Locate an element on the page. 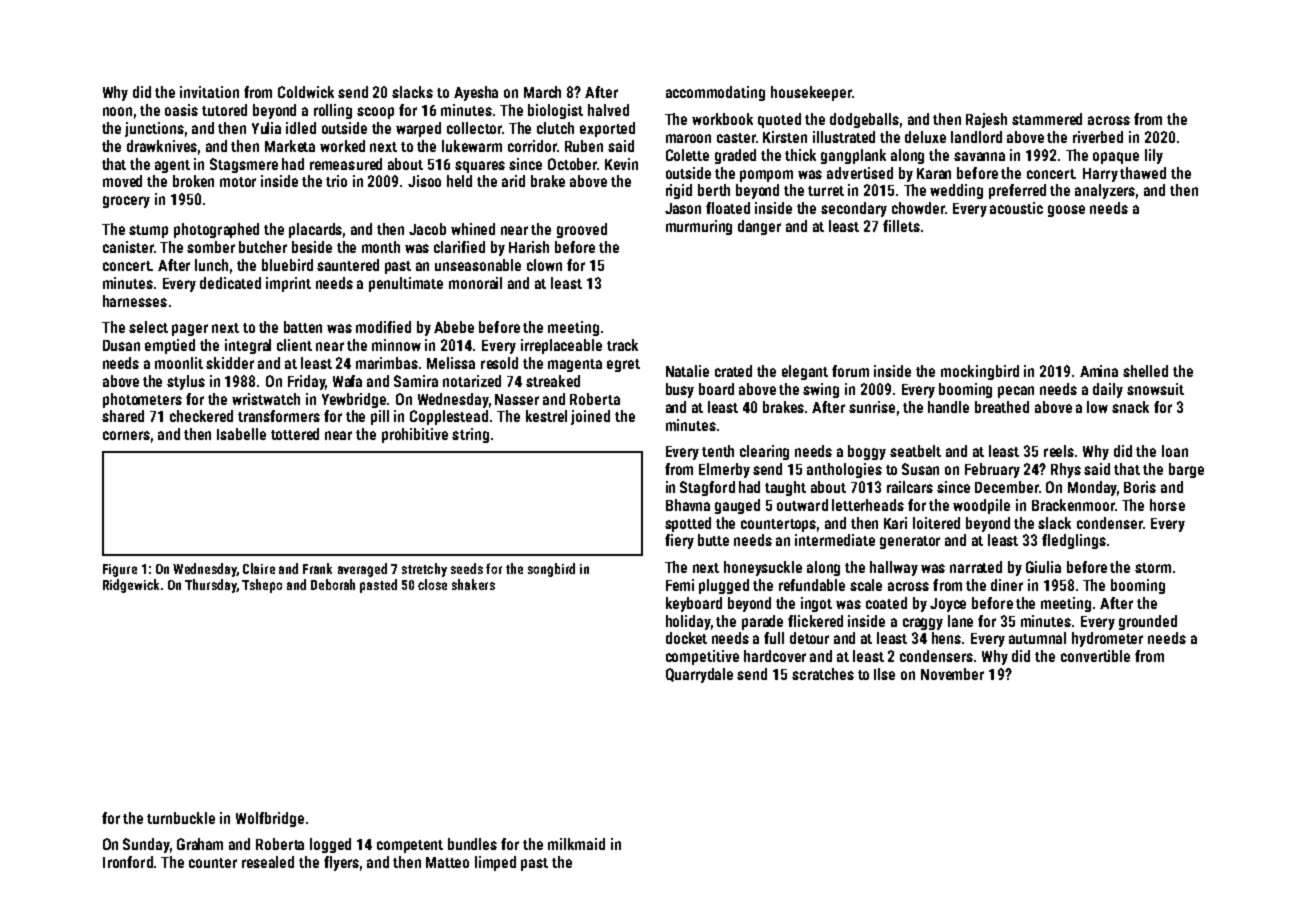 Image resolution: width=1308 pixels, height=924 pixels. track is located at coordinates (622, 345).
